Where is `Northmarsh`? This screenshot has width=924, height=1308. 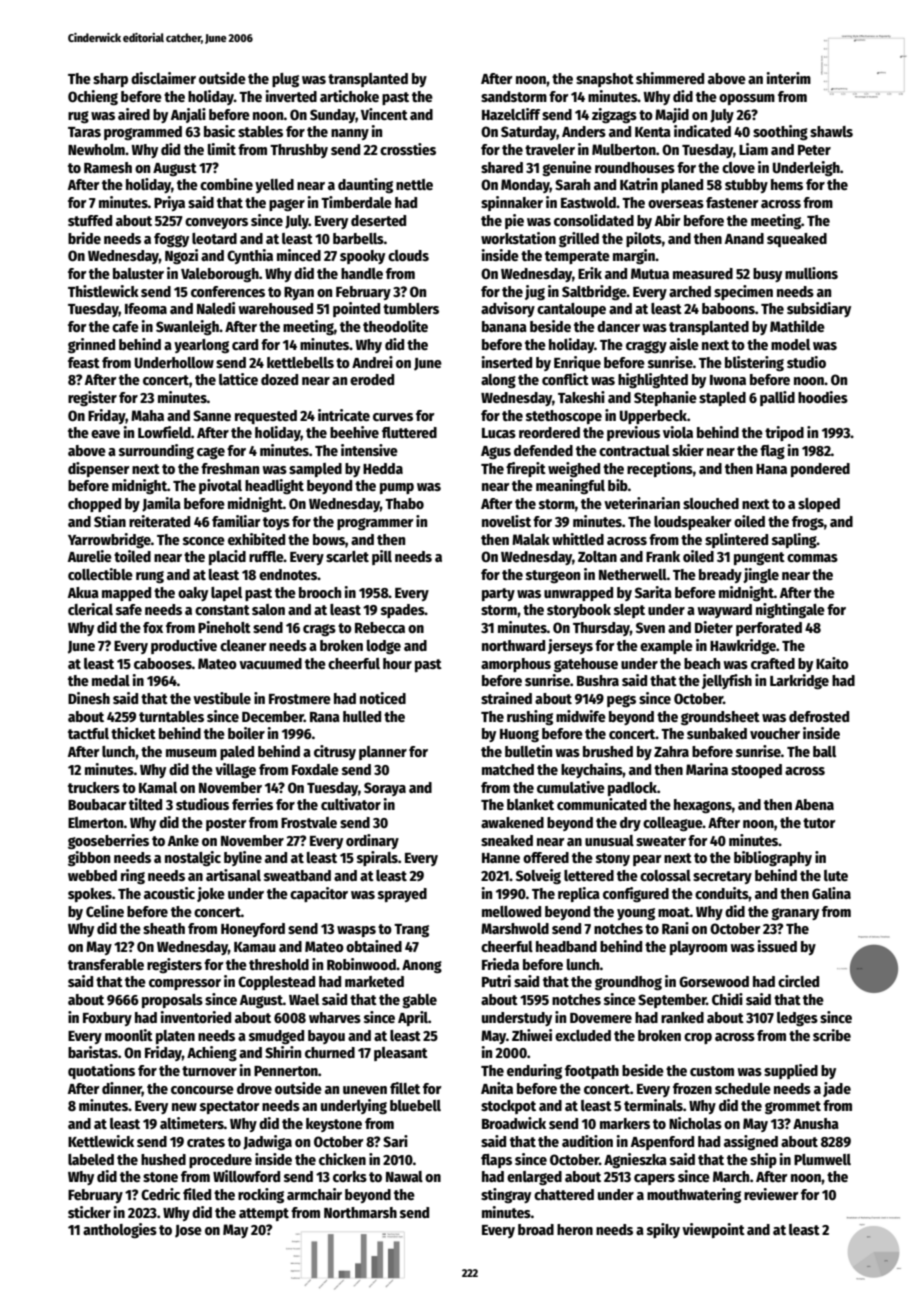
Northmarsh is located at coordinates (360, 1212).
